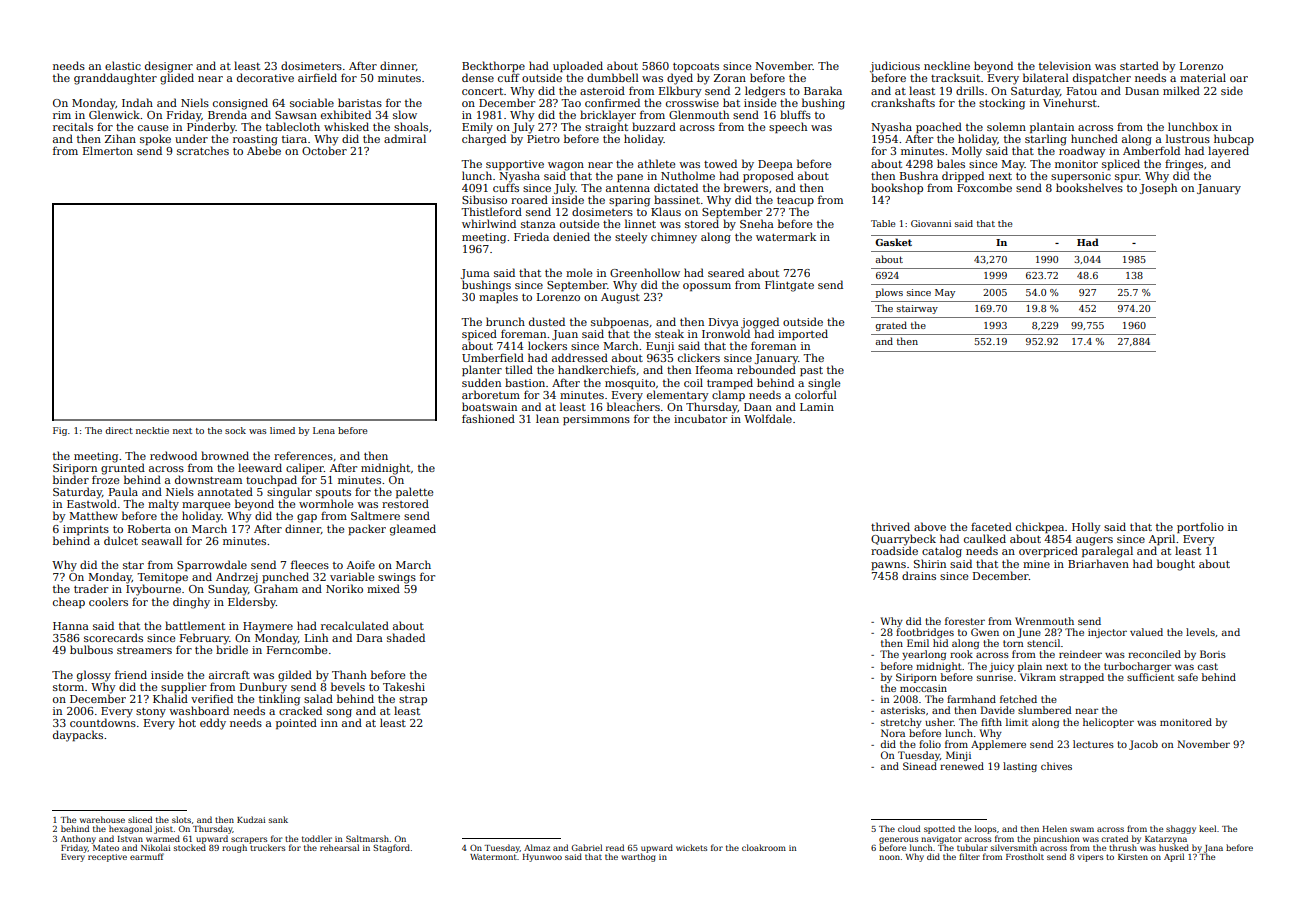 Image resolution: width=1308 pixels, height=924 pixels. Describe the element at coordinates (1065, 65) in the screenshot. I see `television` at that location.
